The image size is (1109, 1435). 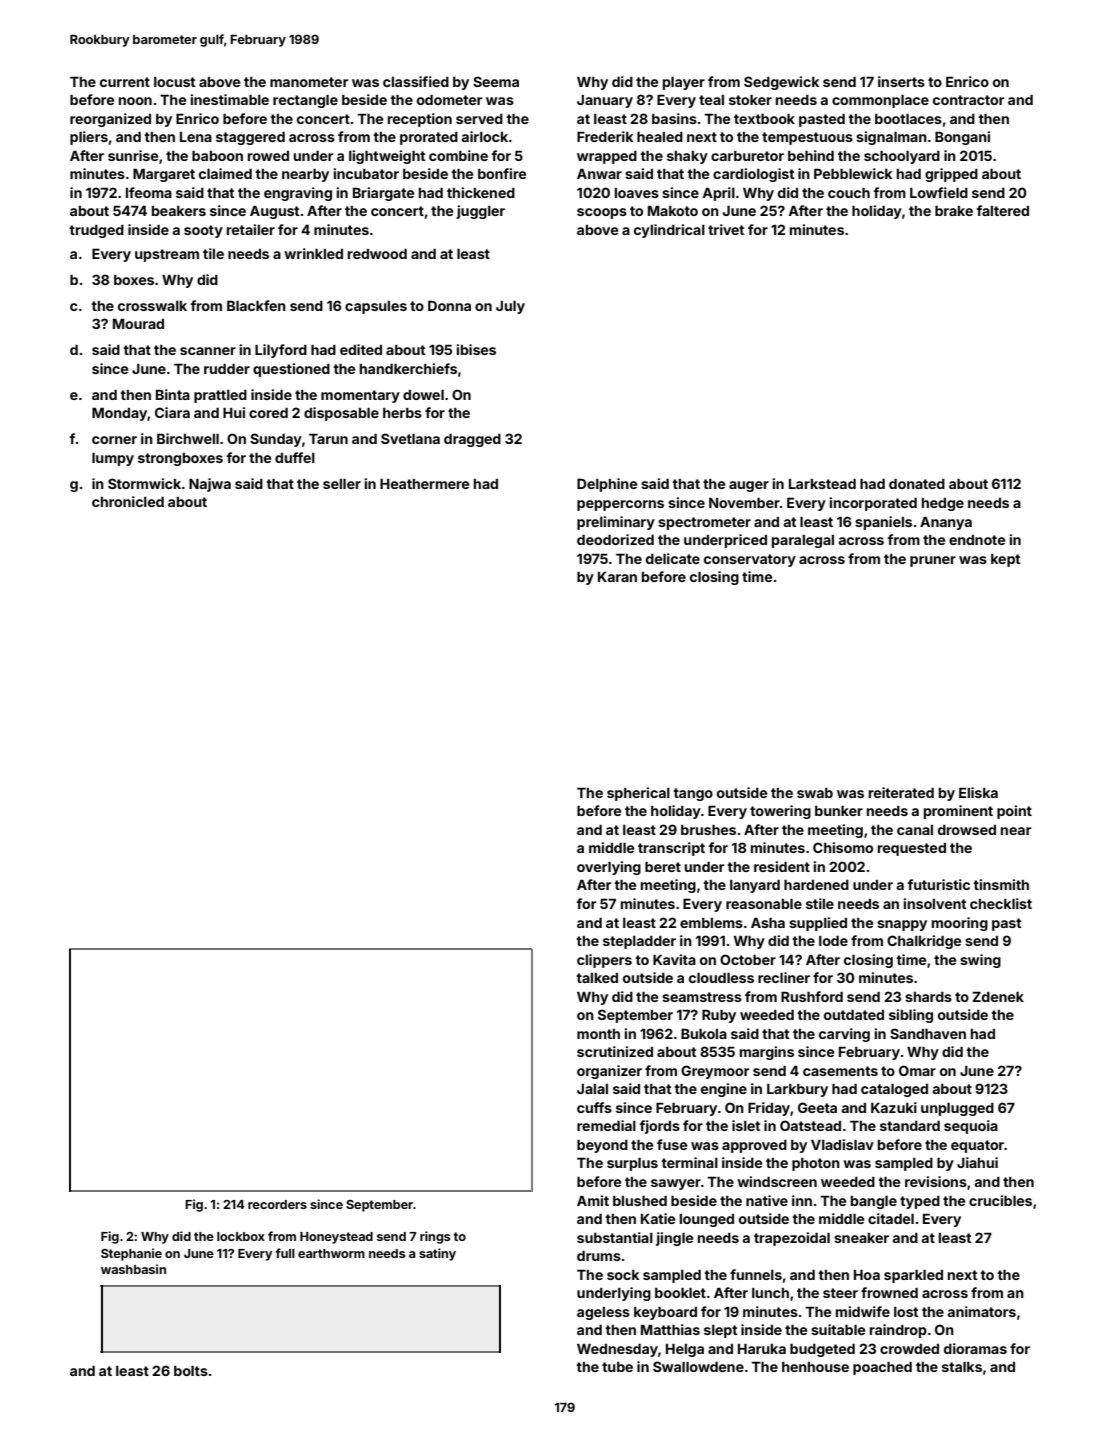 I want to click on cuffs, so click(x=594, y=1107).
